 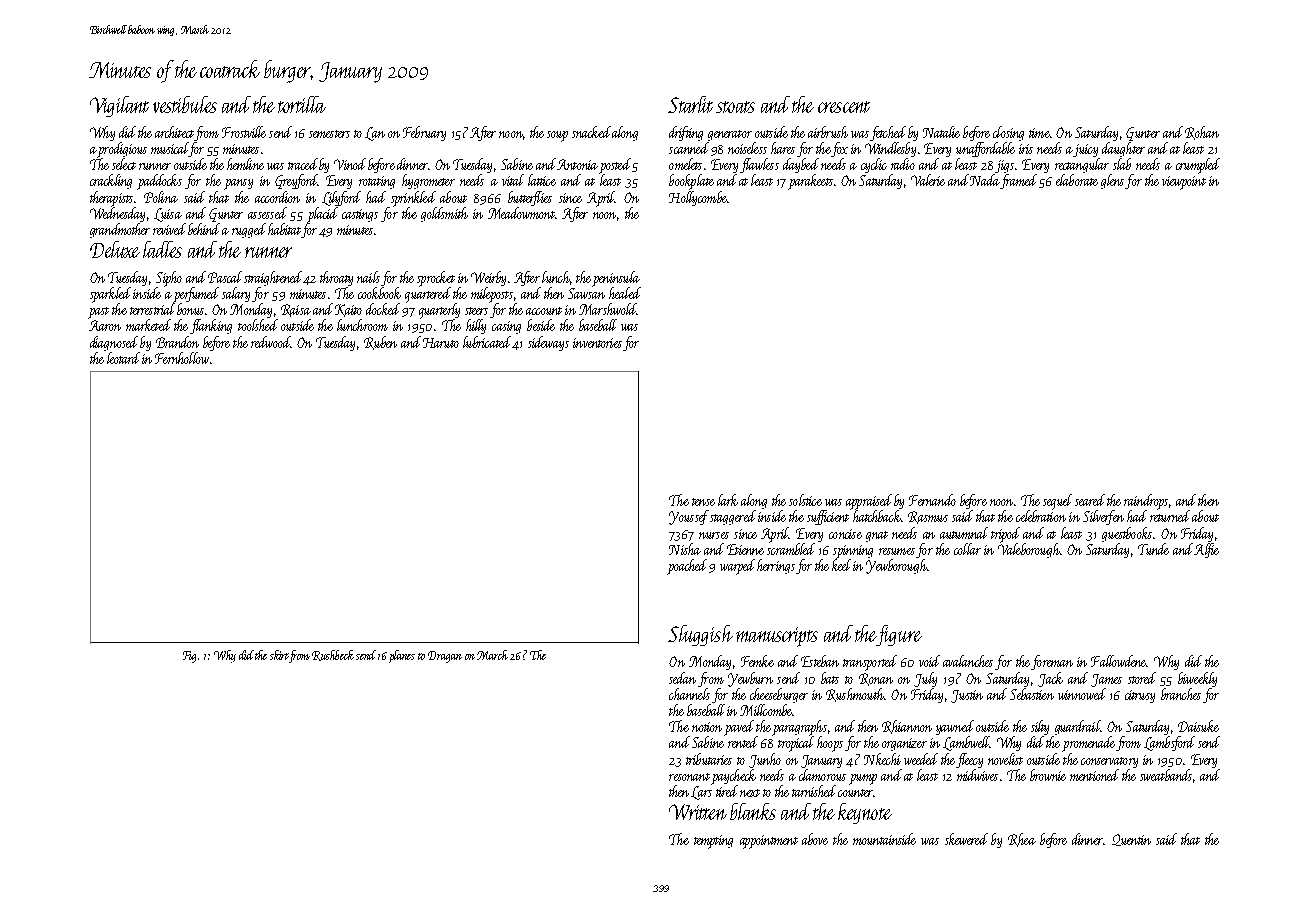 What do you see at coordinates (123, 358) in the screenshot?
I see `leotard` at bounding box center [123, 358].
